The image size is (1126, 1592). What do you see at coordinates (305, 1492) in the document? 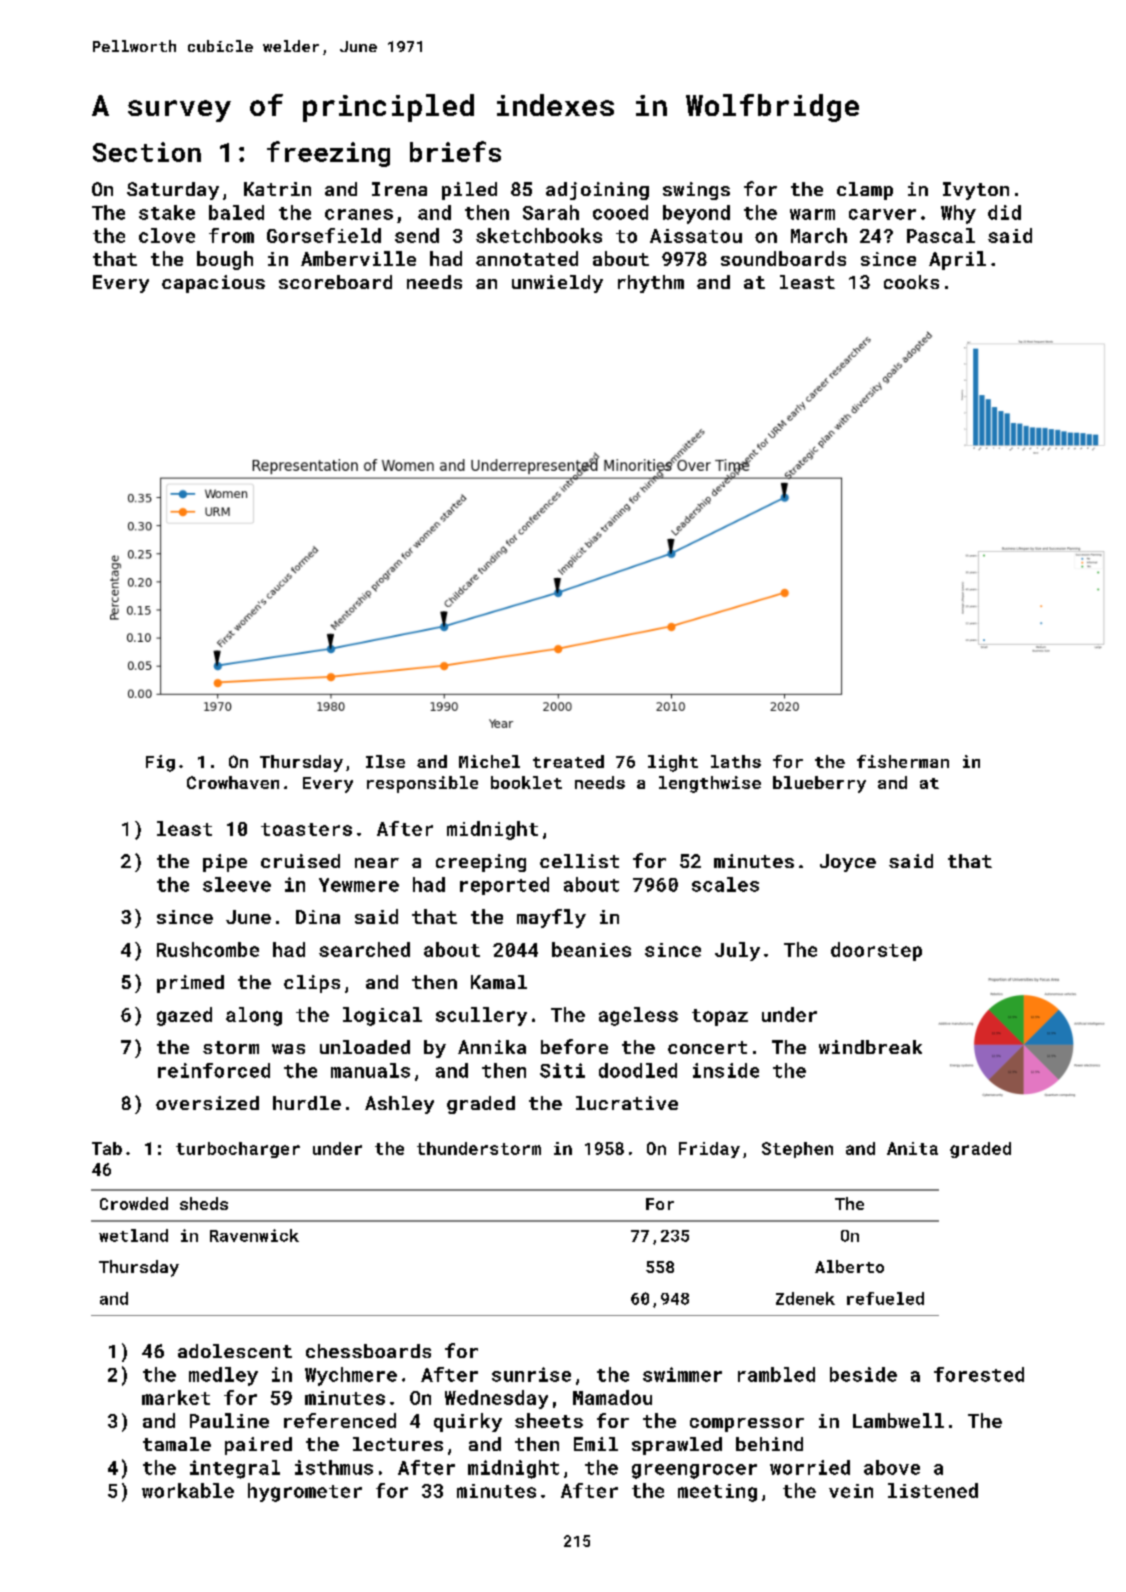
I see `hygrometer` at bounding box center [305, 1492].
